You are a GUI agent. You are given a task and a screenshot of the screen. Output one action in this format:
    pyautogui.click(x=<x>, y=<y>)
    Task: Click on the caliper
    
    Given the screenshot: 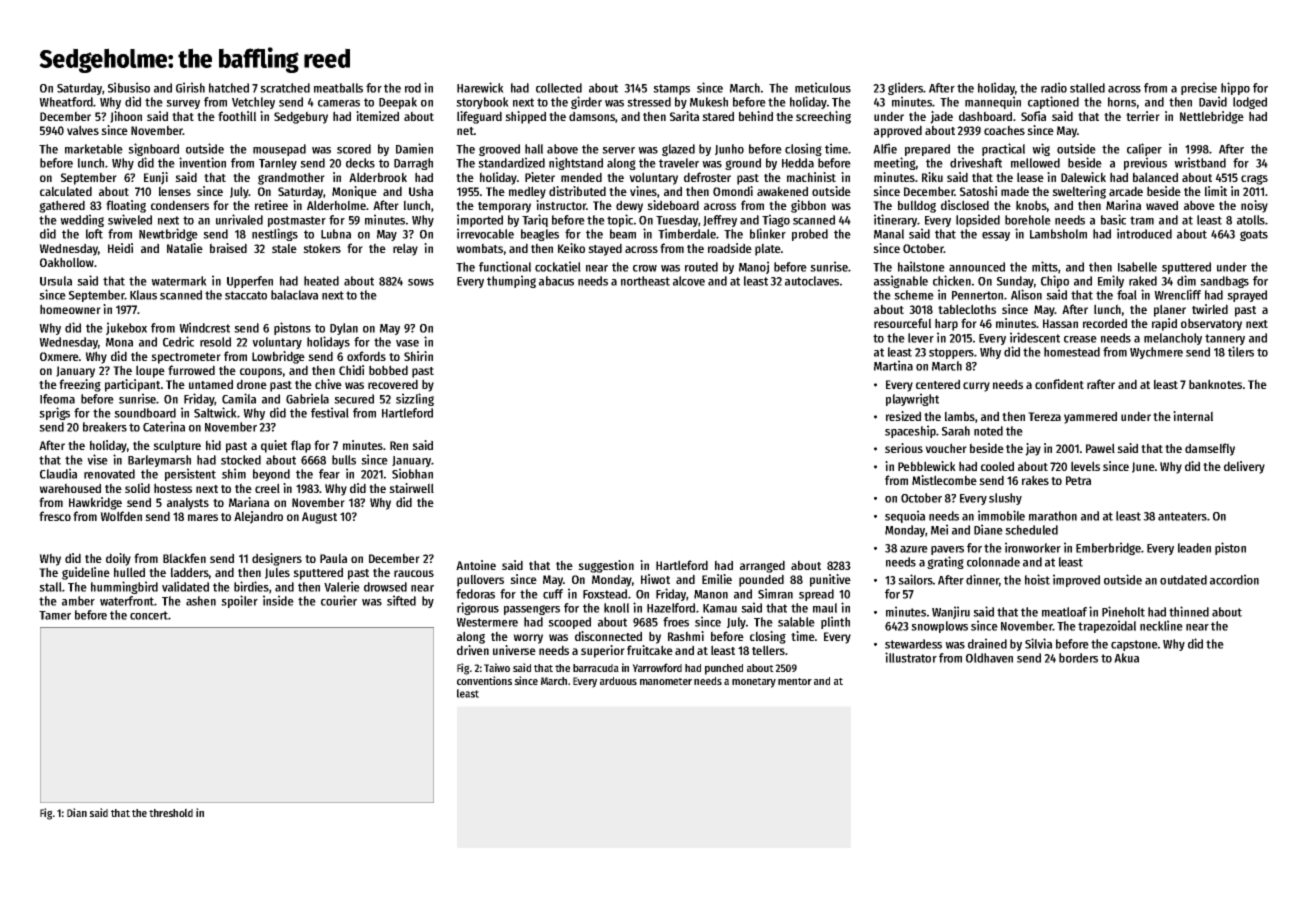 What is the action you would take?
    pyautogui.click(x=1144, y=149)
